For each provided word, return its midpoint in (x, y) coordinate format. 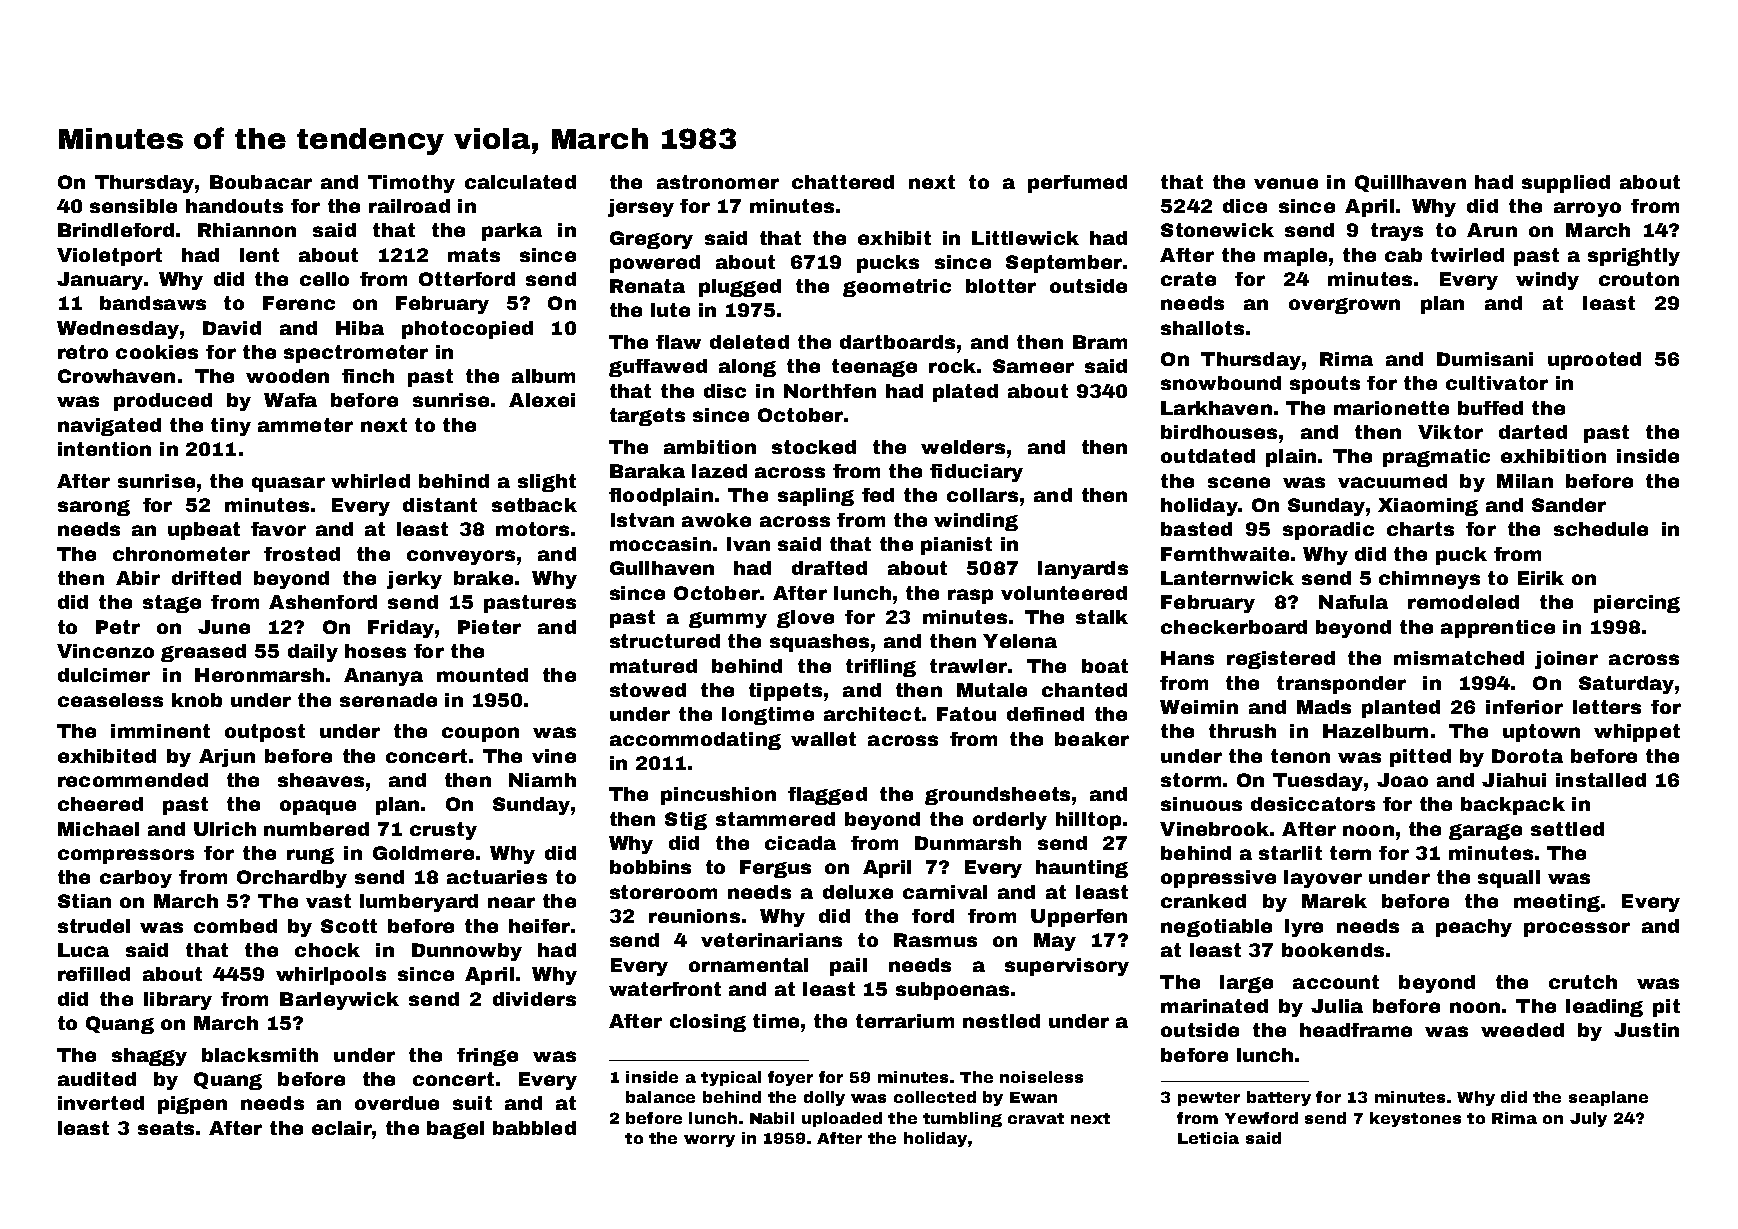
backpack (1513, 806)
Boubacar (261, 182)
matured (653, 666)
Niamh (542, 780)
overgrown (1344, 306)
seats (166, 1128)
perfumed (1077, 184)
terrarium (905, 1021)
